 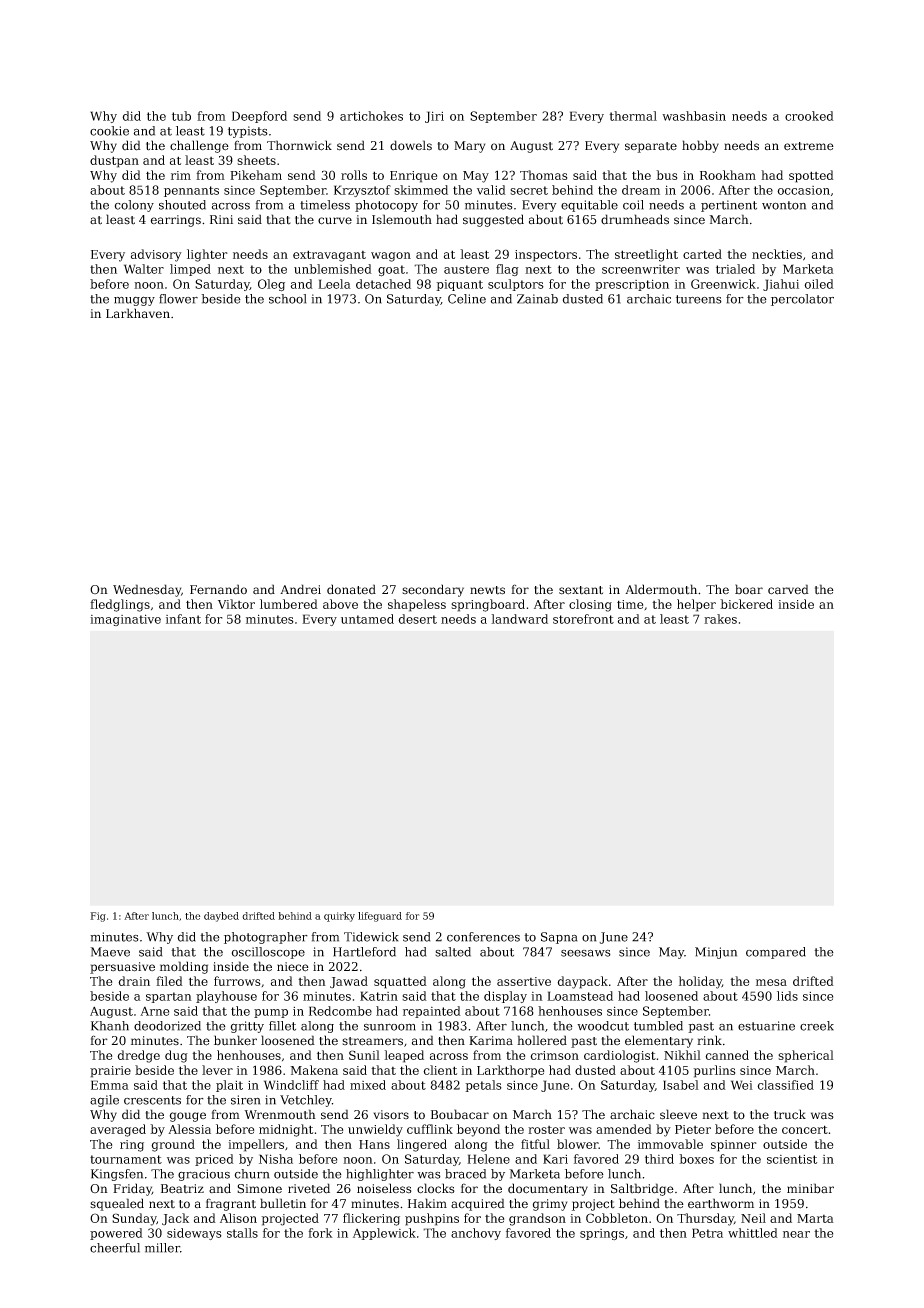 What do you see at coordinates (788, 589) in the image?
I see `carved` at bounding box center [788, 589].
